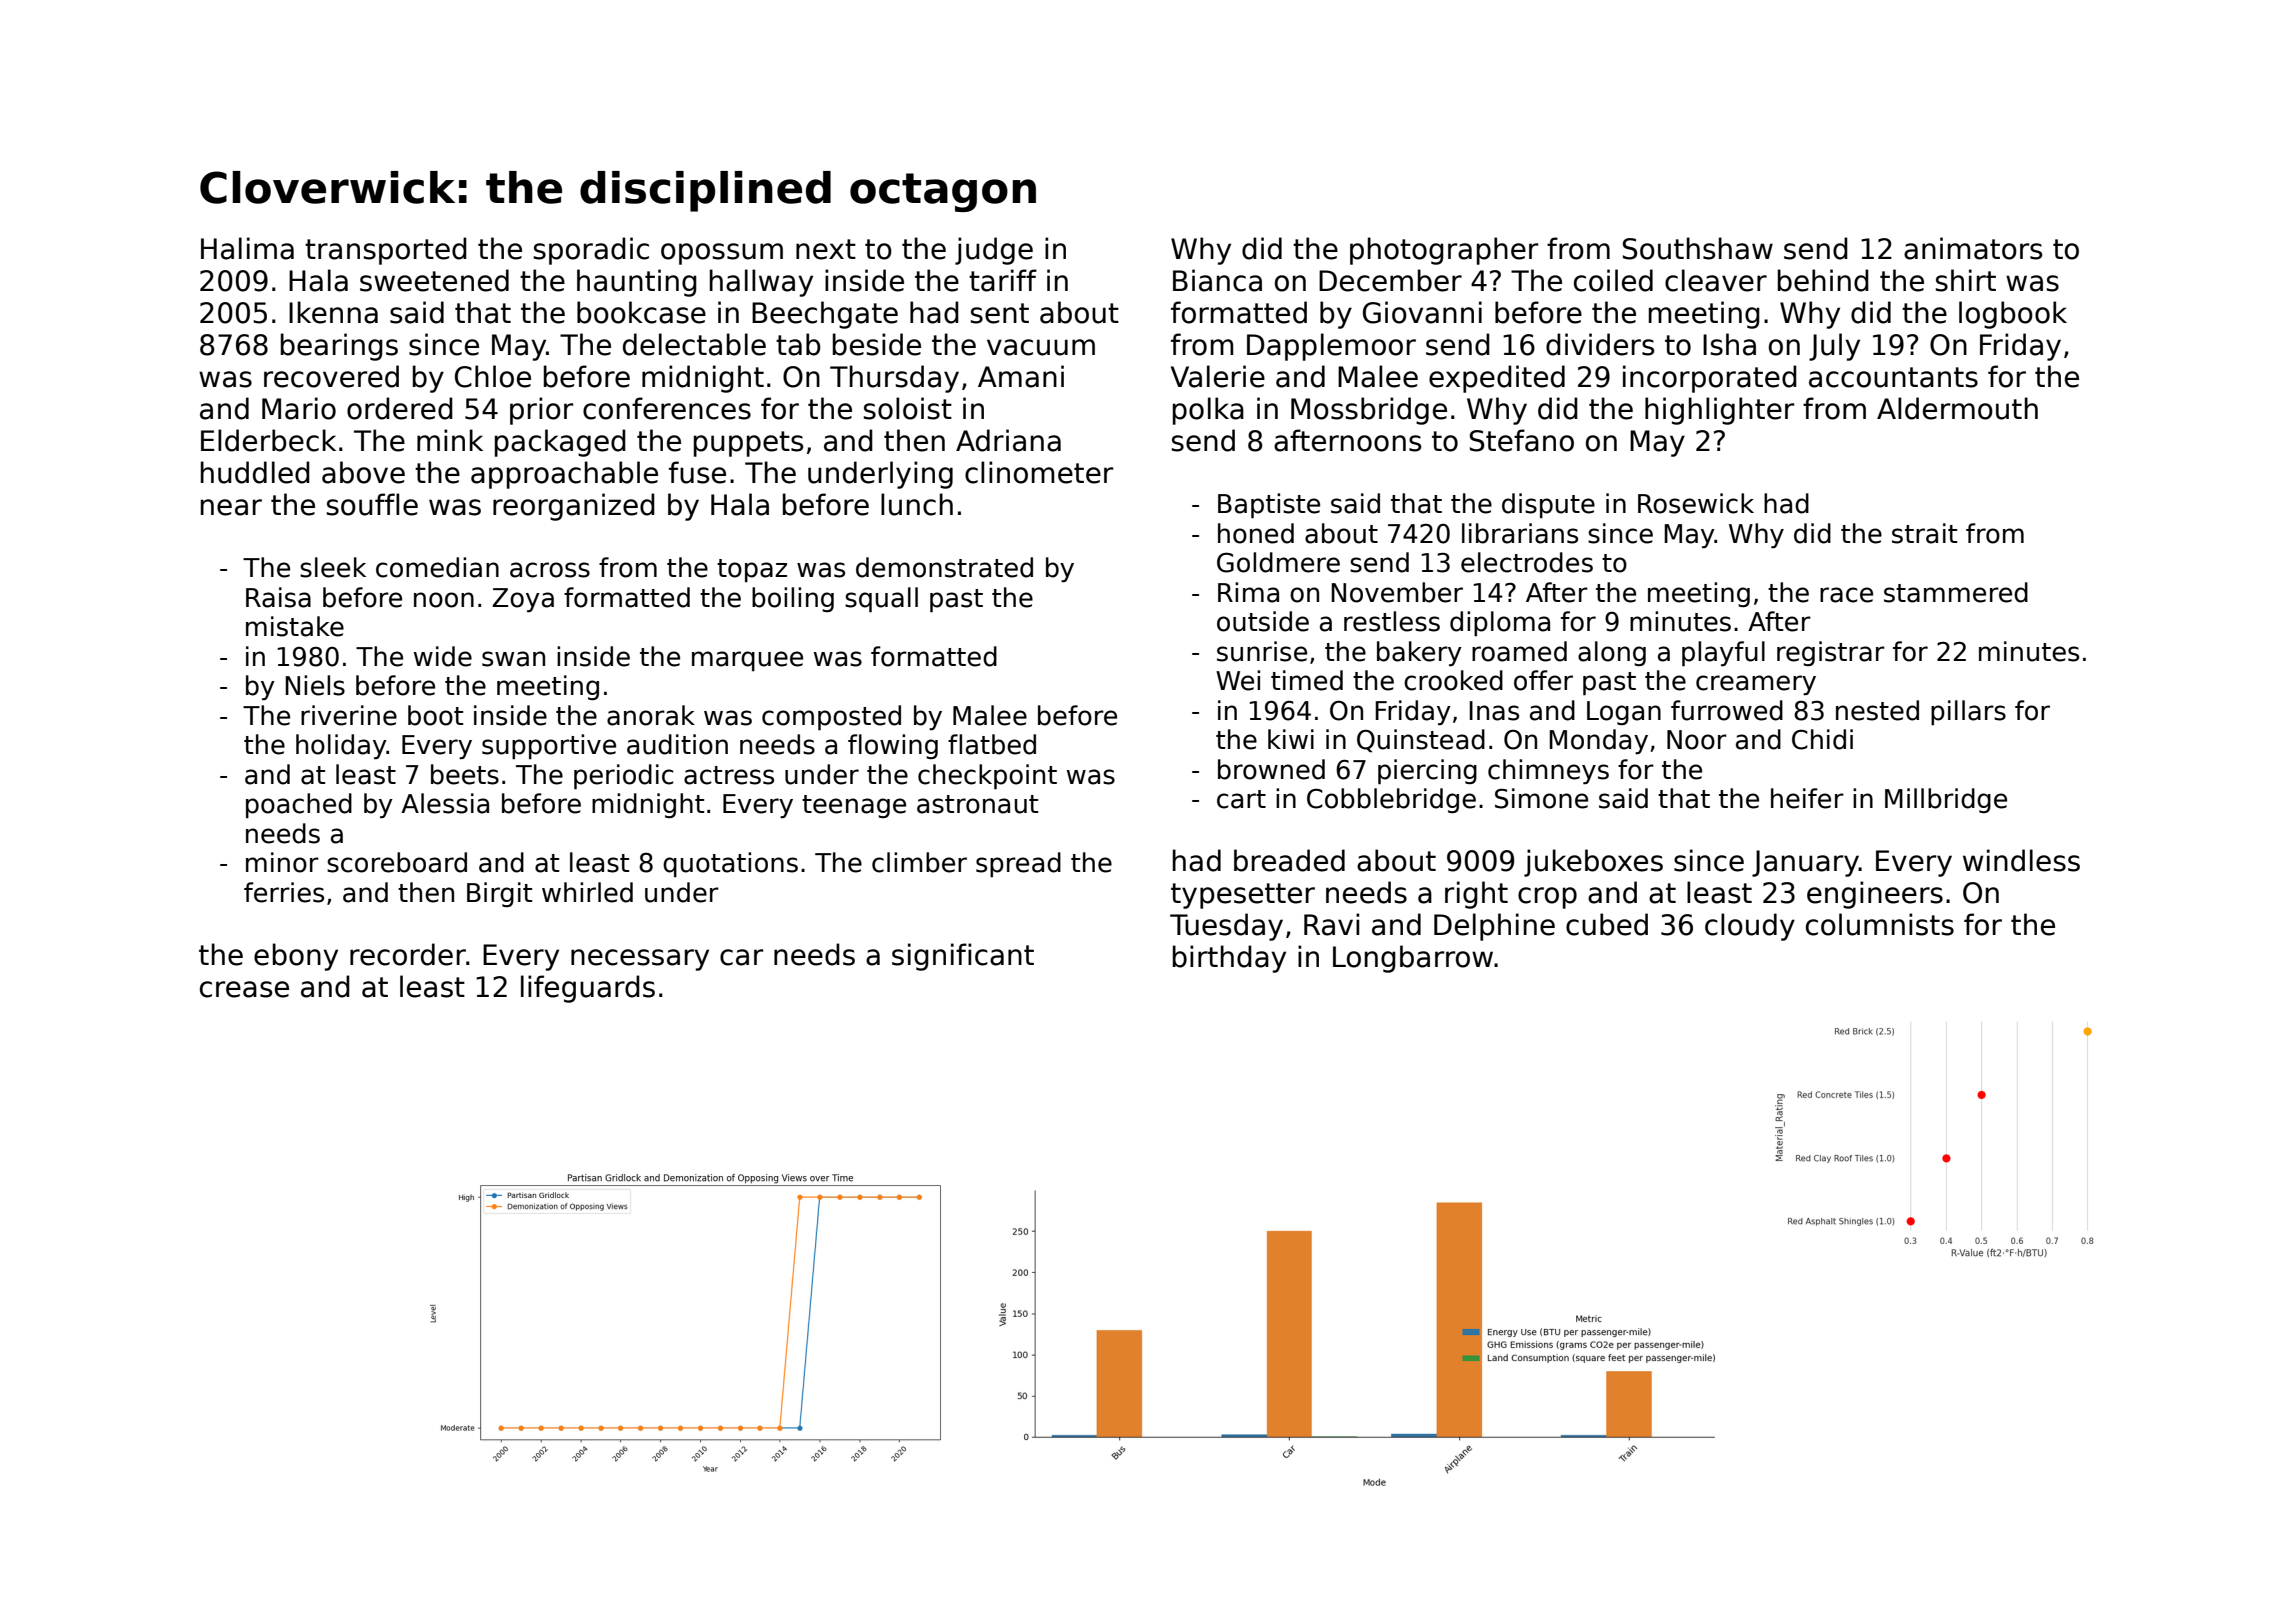 The width and height of the screenshot is (2292, 1620). What do you see at coordinates (1453, 680) in the screenshot?
I see `crooked` at bounding box center [1453, 680].
